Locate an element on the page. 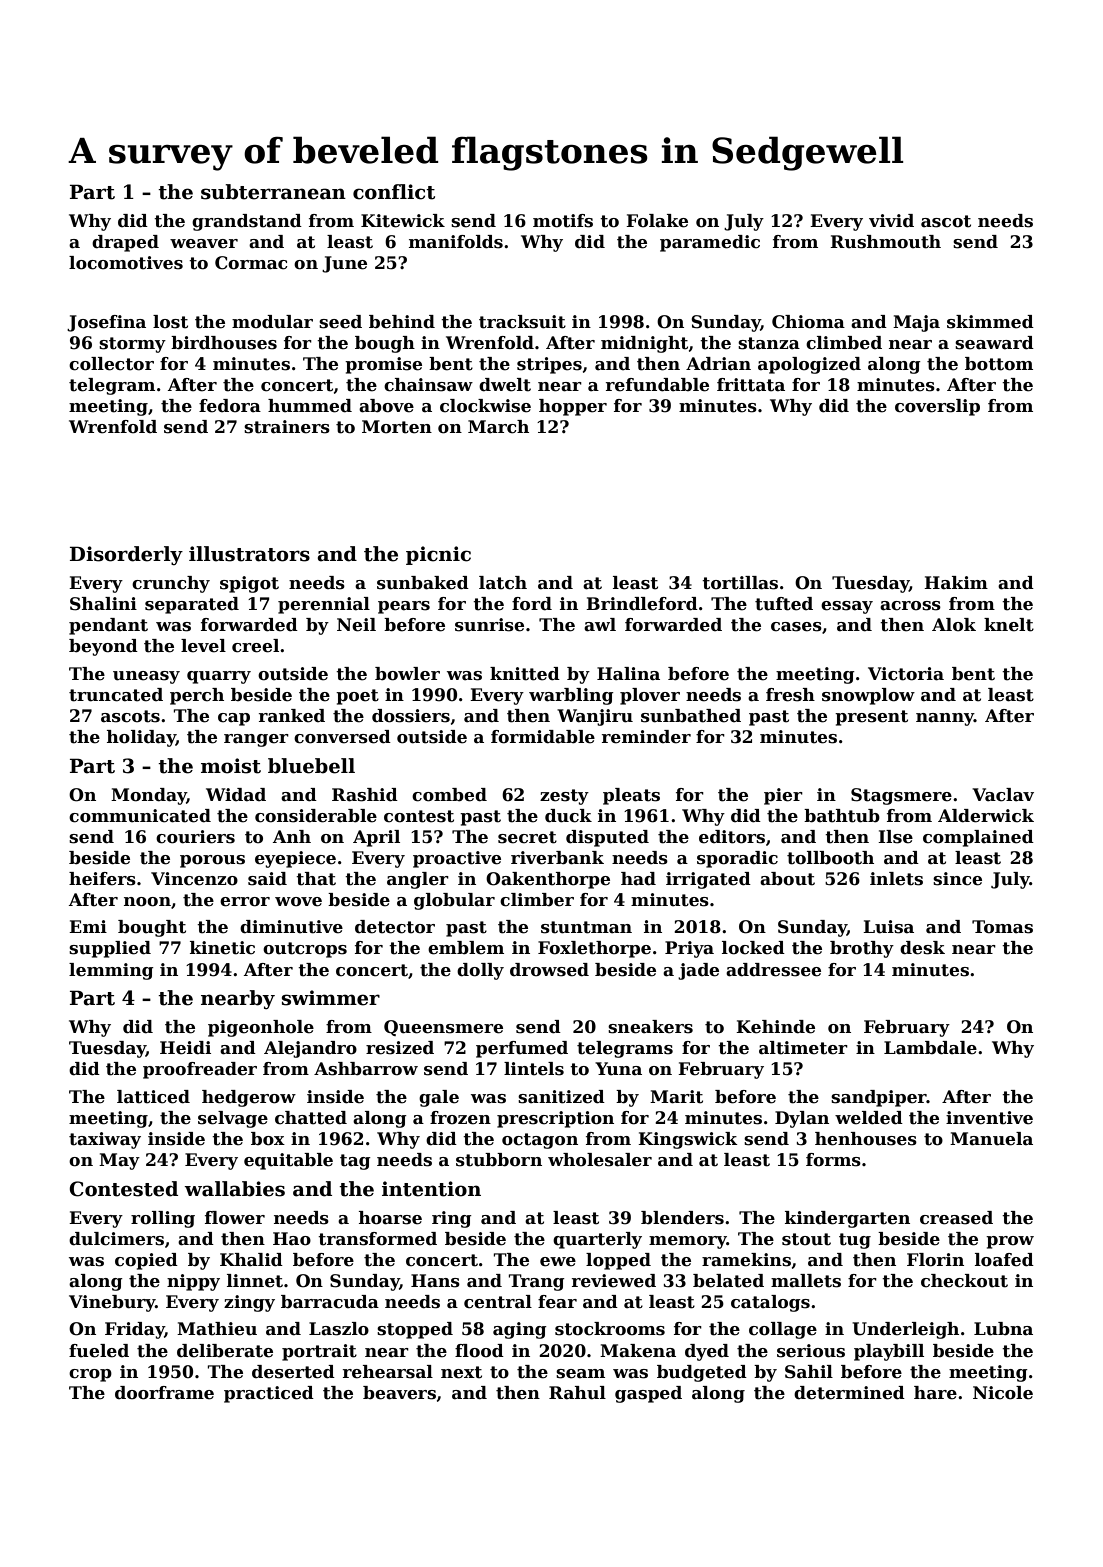  subterranean is located at coordinates (273, 192).
